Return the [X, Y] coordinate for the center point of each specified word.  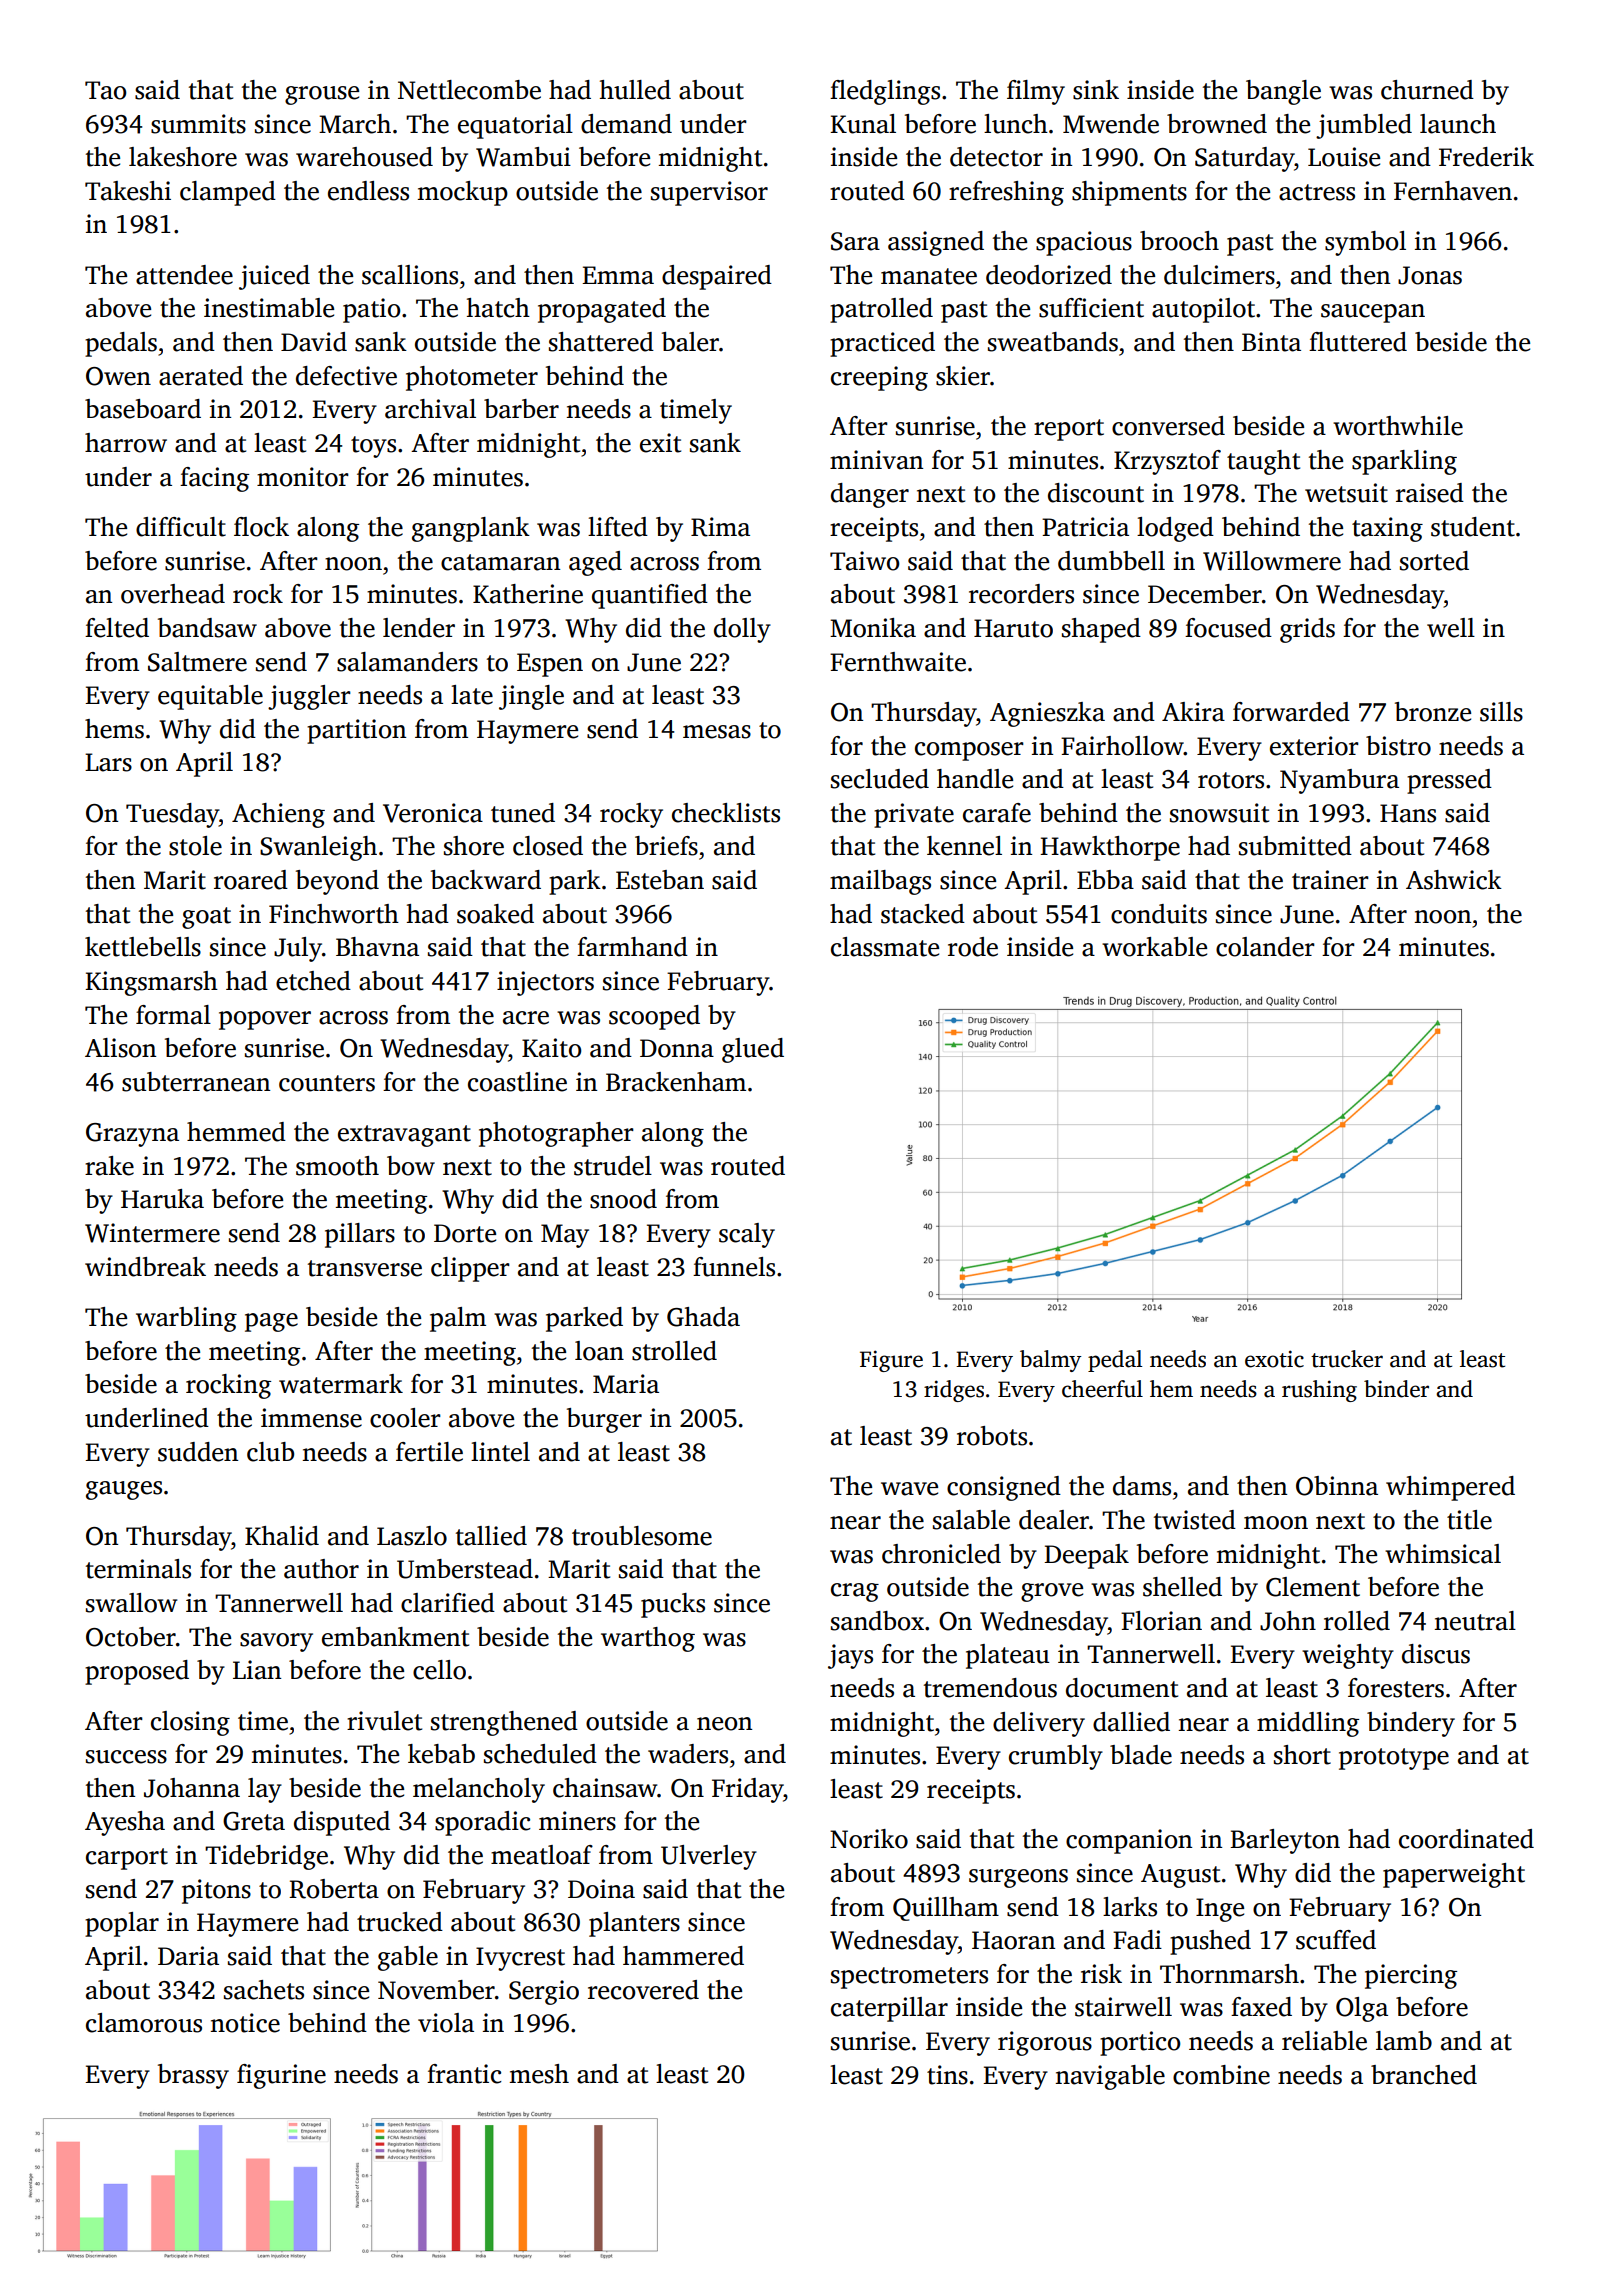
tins [947, 2075]
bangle [1283, 92]
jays [850, 1656]
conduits [1159, 914]
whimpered [1450, 1488]
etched [313, 981]
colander [1265, 947]
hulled [635, 90]
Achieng [278, 815]
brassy [193, 2076]
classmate [885, 947]
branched [1424, 2075]
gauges [124, 1490]
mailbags [880, 882]
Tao [105, 90]
